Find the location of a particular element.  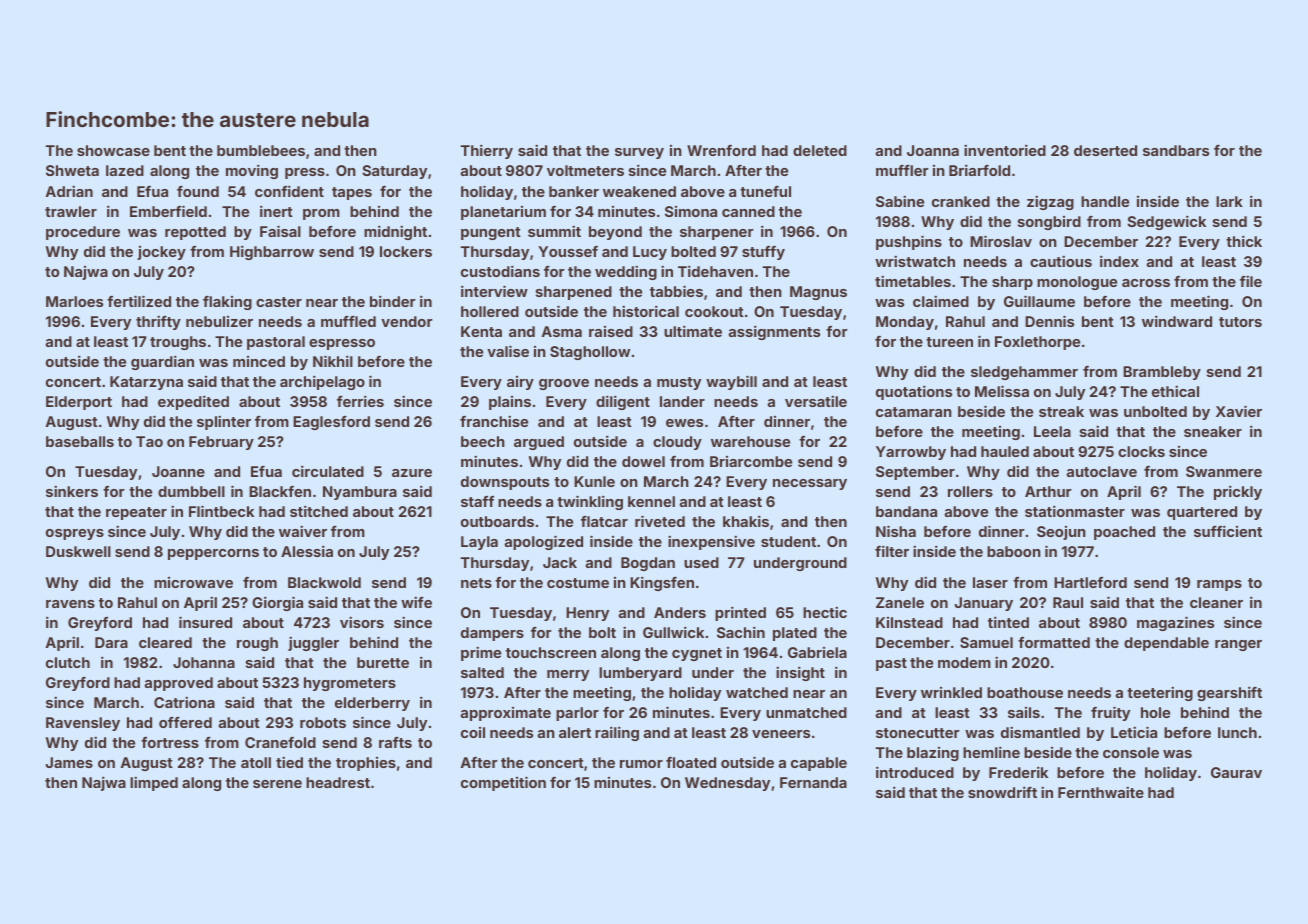

James is located at coordinates (69, 762).
